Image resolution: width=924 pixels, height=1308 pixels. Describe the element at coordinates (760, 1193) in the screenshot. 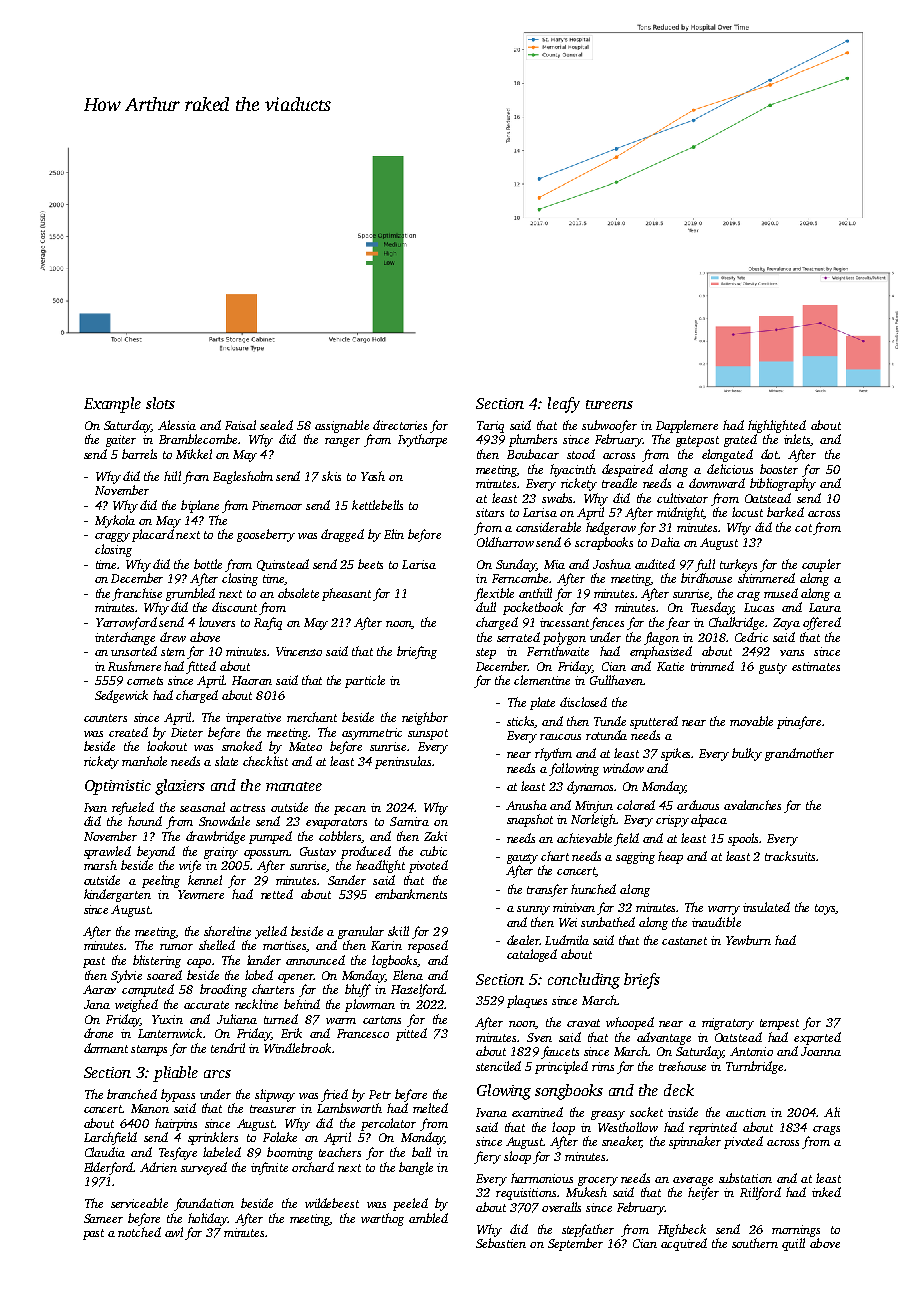

I see `Rillford` at that location.
